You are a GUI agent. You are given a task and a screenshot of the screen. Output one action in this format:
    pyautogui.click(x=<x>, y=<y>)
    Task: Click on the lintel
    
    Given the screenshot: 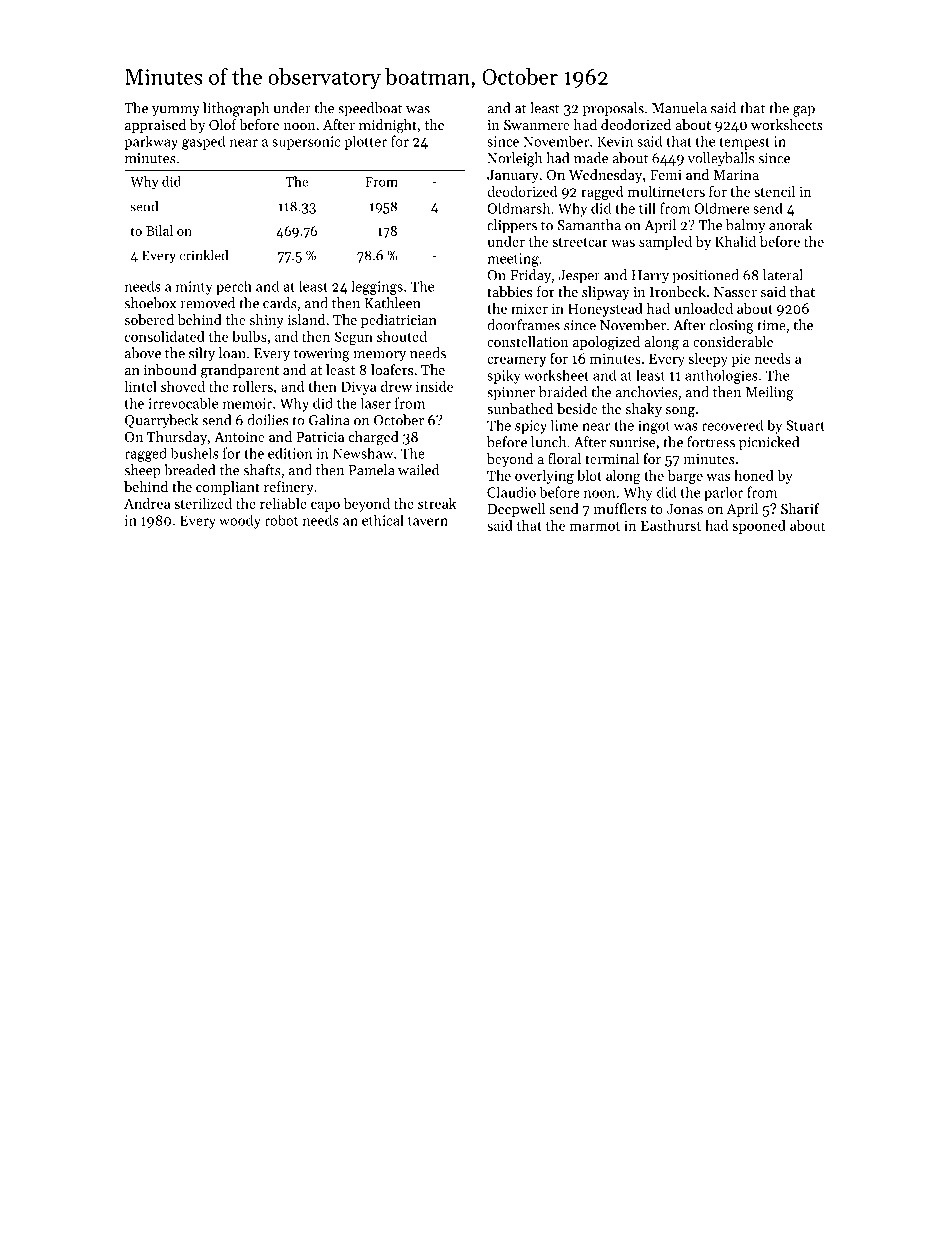 What is the action you would take?
    pyautogui.click(x=140, y=386)
